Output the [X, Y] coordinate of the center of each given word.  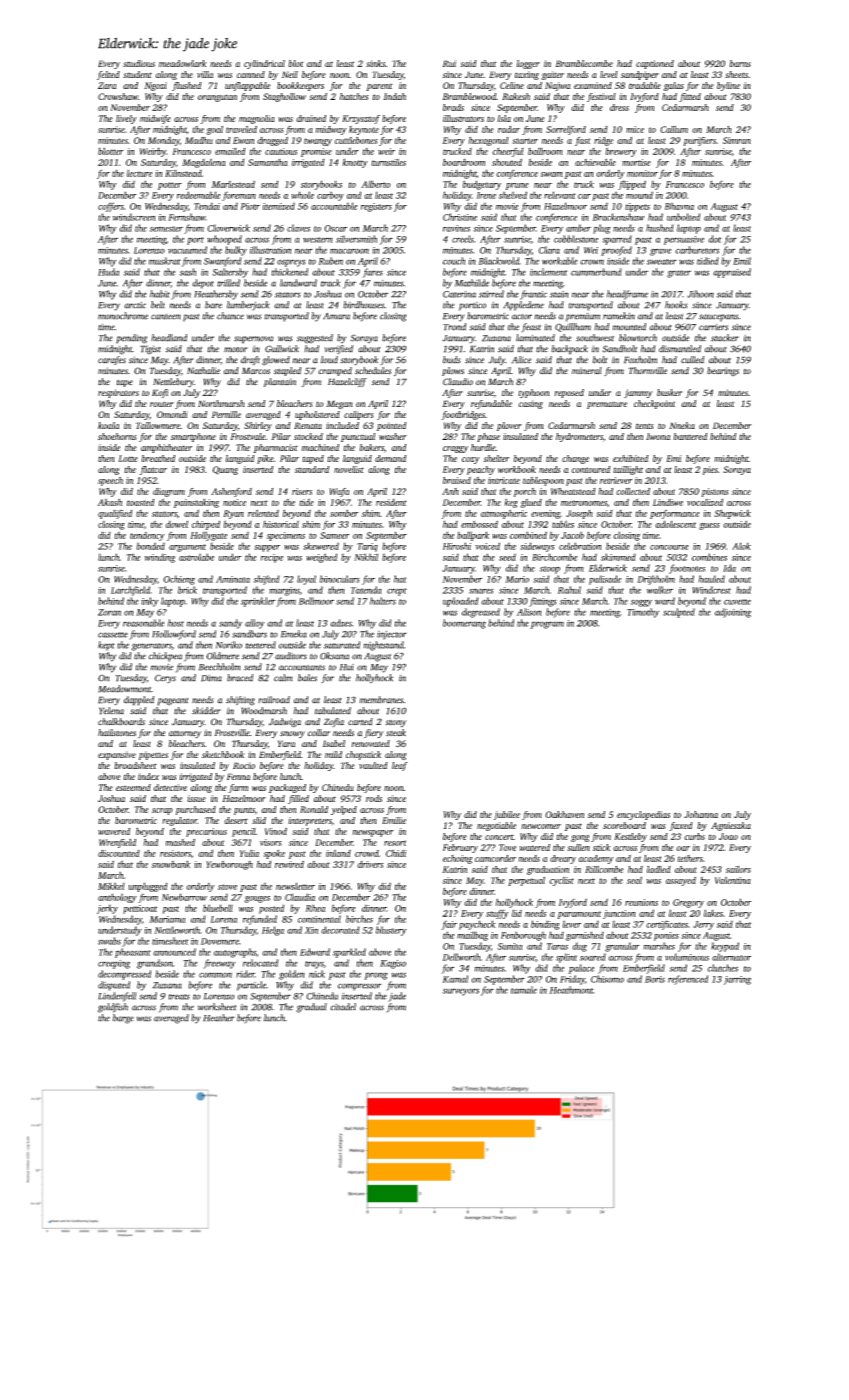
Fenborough [523, 936]
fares [373, 273]
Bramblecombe [584, 63]
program [547, 625]
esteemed [133, 787]
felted [108, 75]
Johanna [701, 814]
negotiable [496, 826]
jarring [737, 980]
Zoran [109, 612]
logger [528, 64]
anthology [117, 898]
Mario [517, 579]
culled [692, 360]
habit [160, 294]
